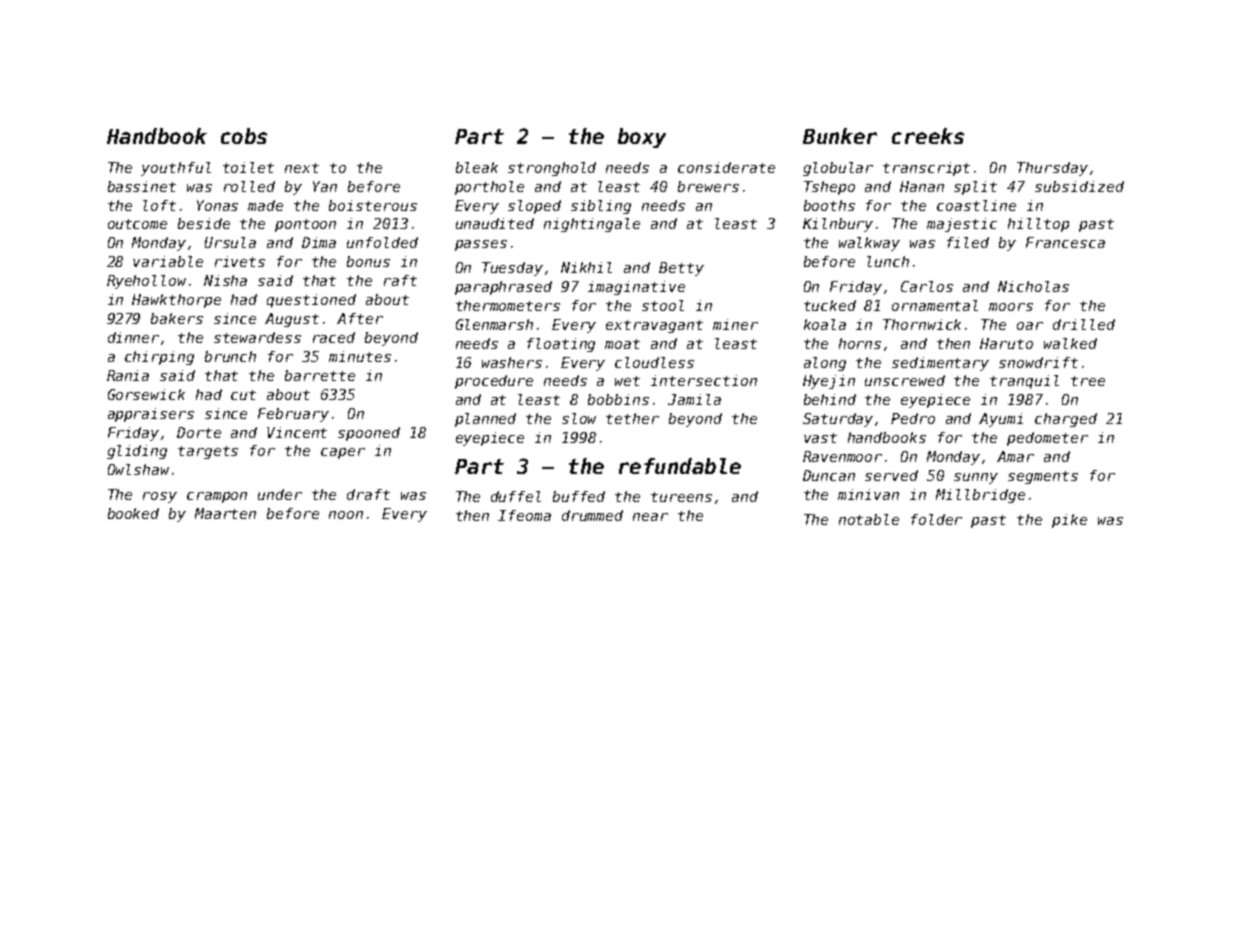 The height and width of the screenshot is (952, 1233). Describe the element at coordinates (1006, 343) in the screenshot. I see `Haruto` at that location.
